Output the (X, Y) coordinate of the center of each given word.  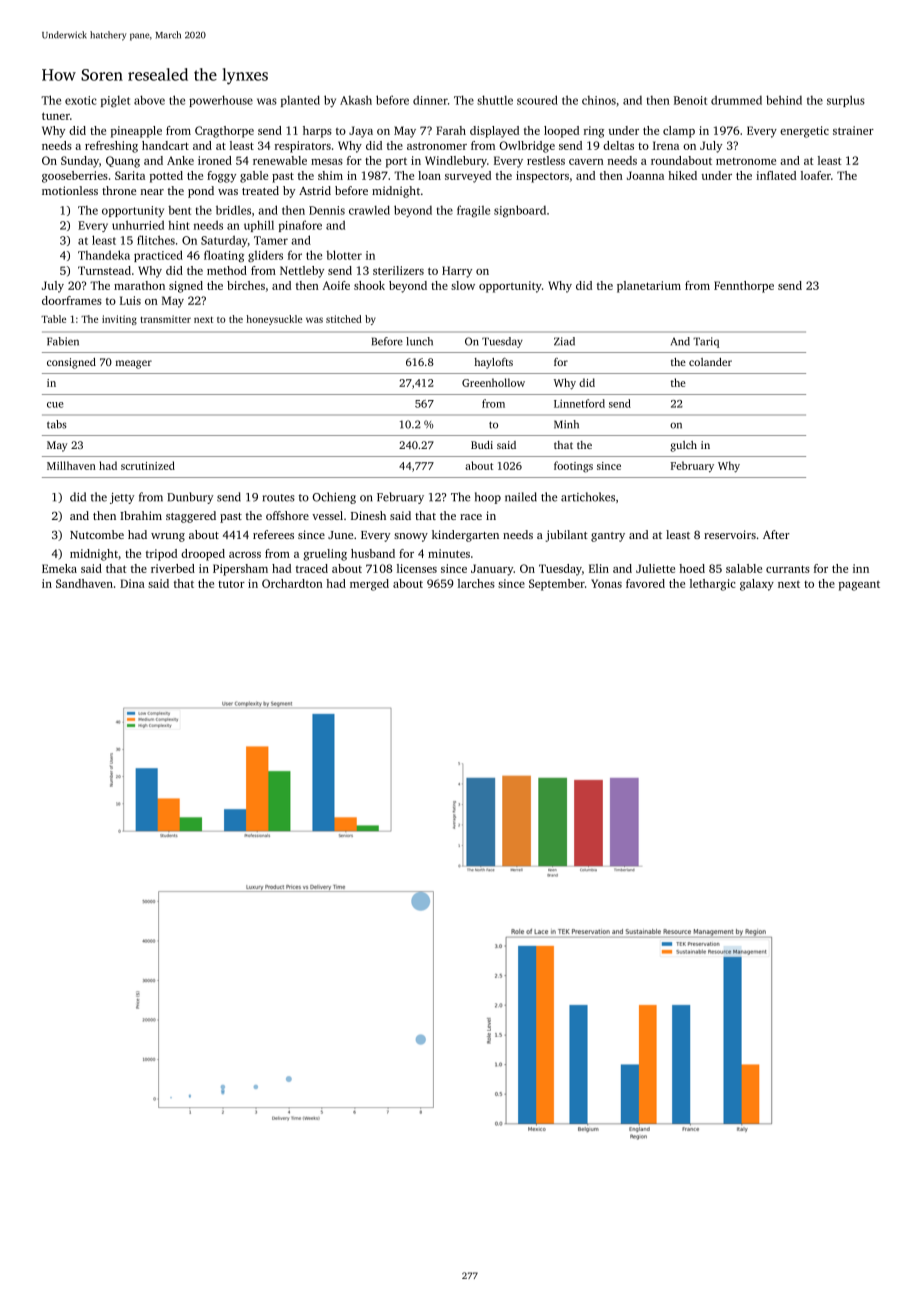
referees (273, 534)
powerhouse (221, 101)
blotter (344, 255)
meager (134, 364)
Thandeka (104, 255)
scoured (537, 100)
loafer (816, 175)
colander (710, 362)
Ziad (564, 341)
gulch (683, 446)
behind (784, 100)
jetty (122, 498)
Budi (482, 445)
